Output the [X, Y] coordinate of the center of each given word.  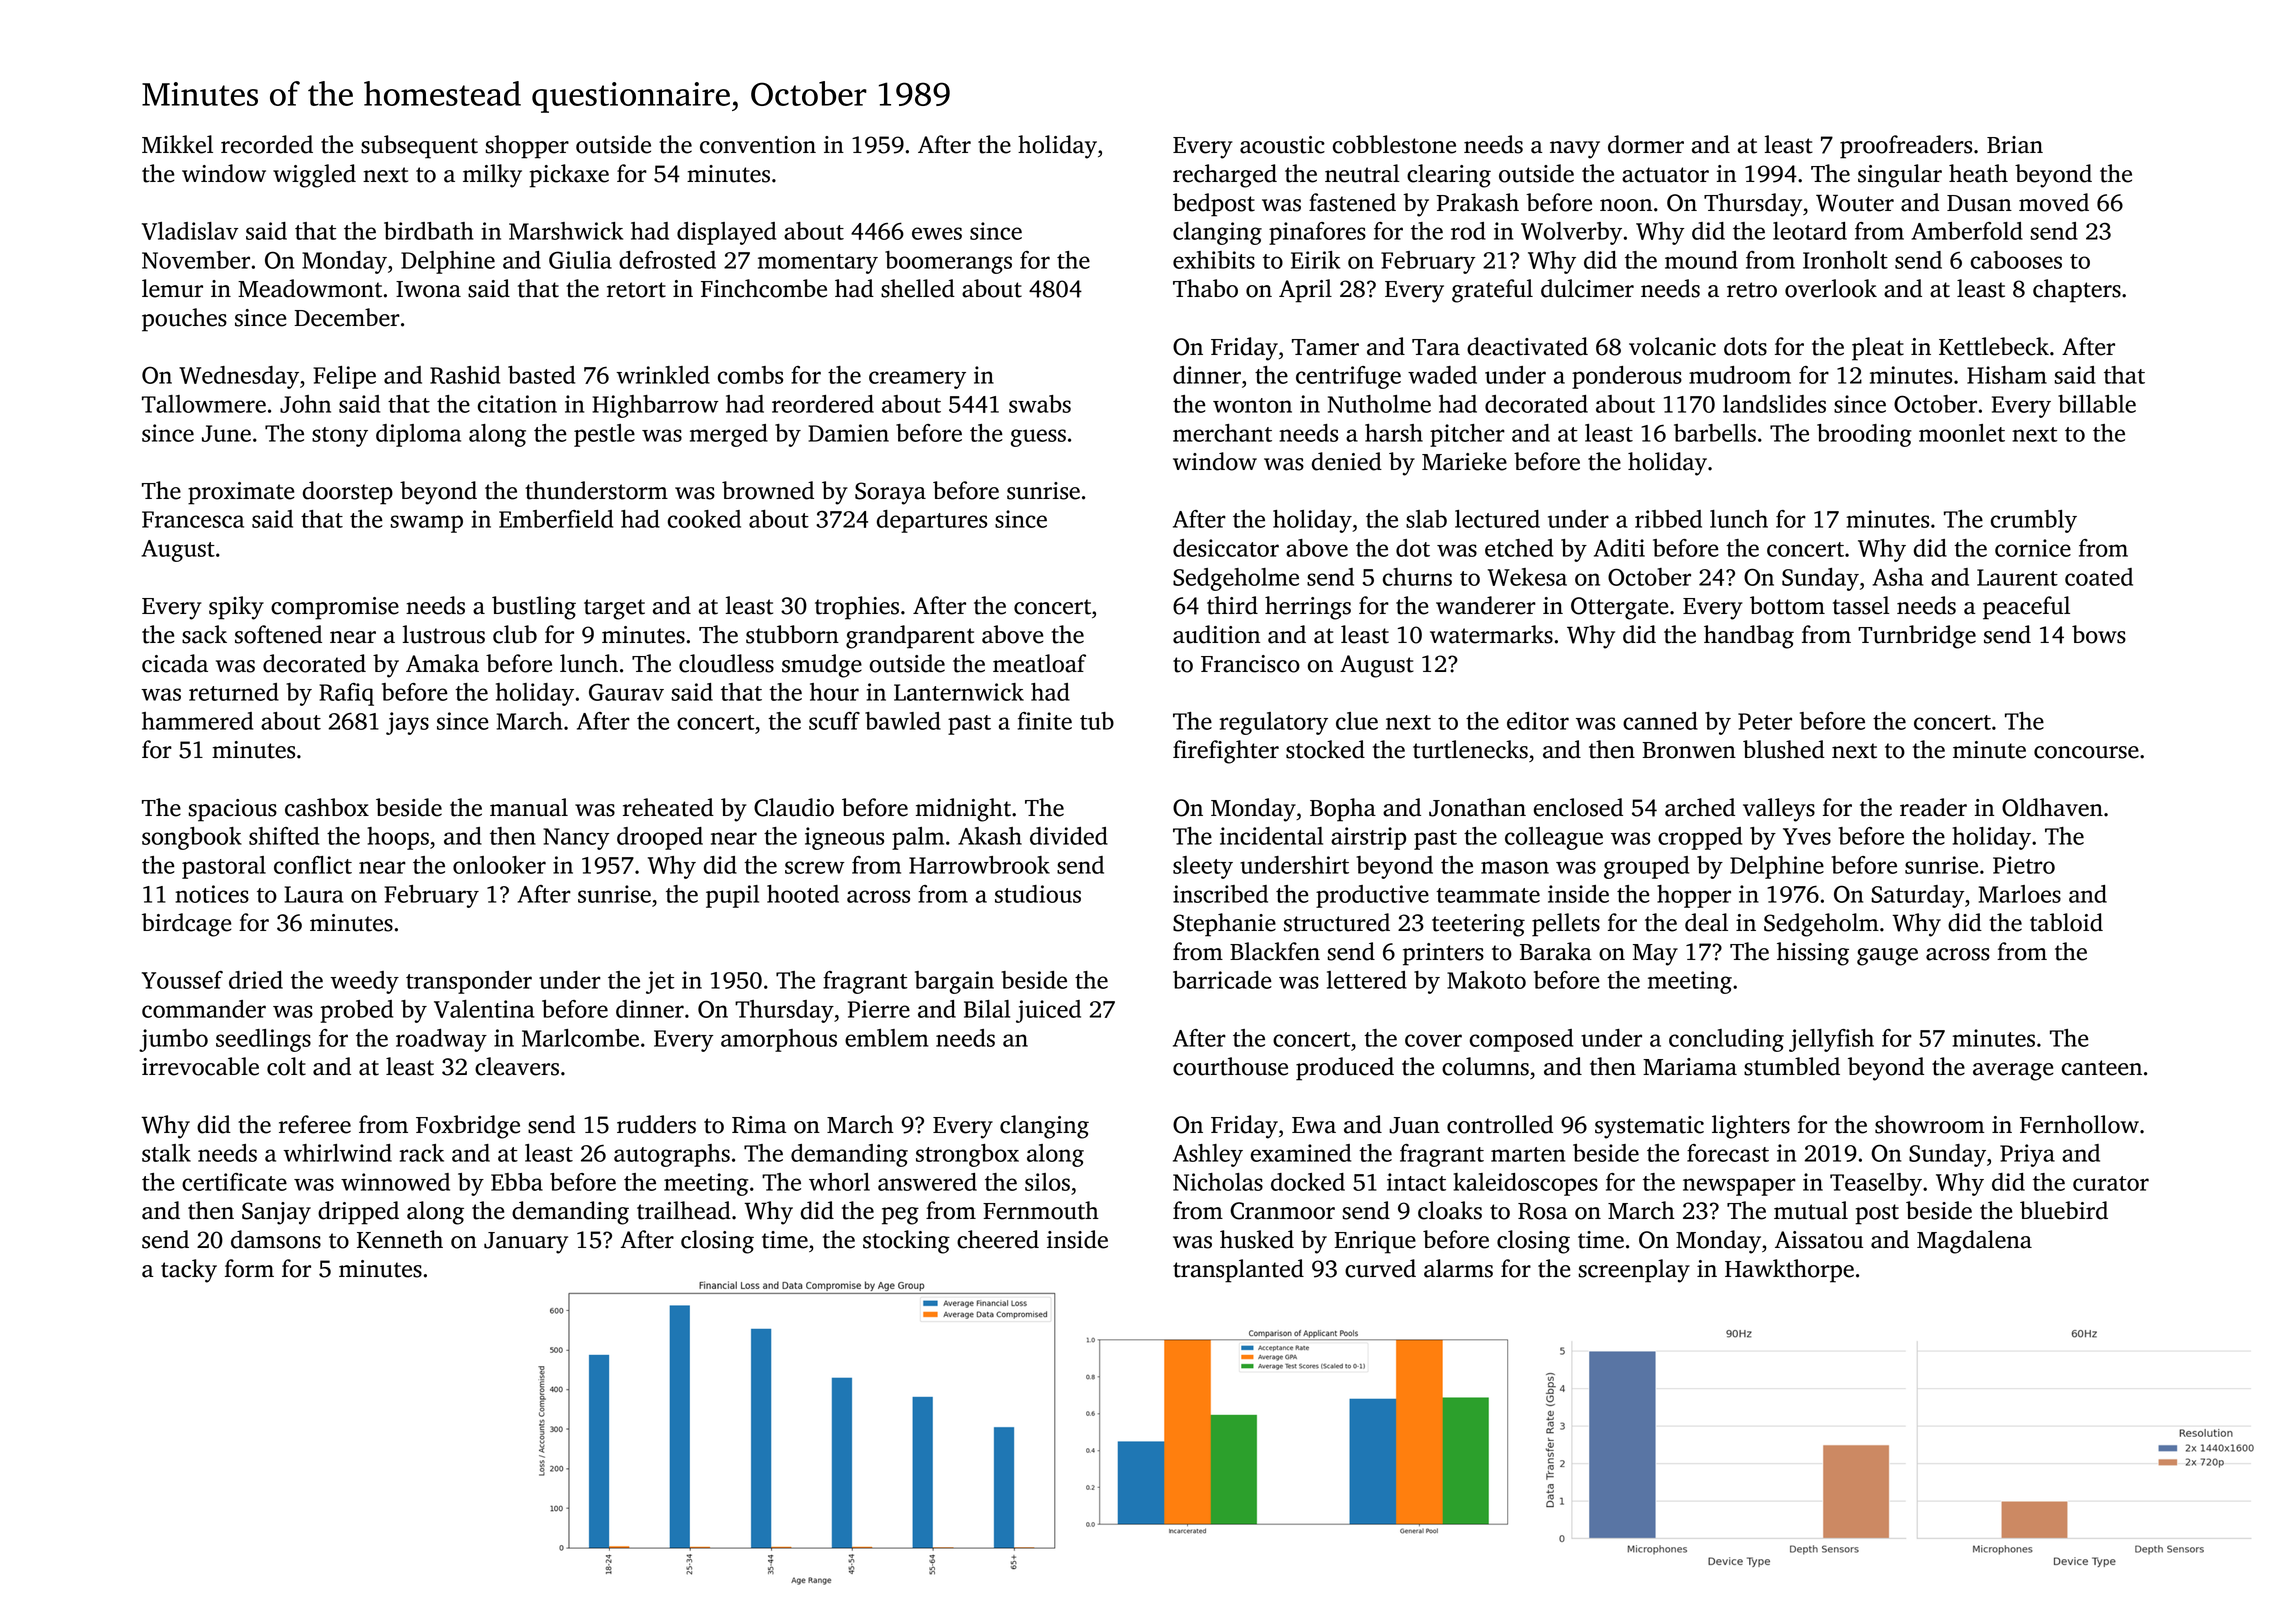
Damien [849, 433]
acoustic [1282, 145]
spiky [236, 608]
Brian [2015, 145]
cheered [998, 1239]
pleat [1878, 349]
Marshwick [566, 231]
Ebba [517, 1182]
